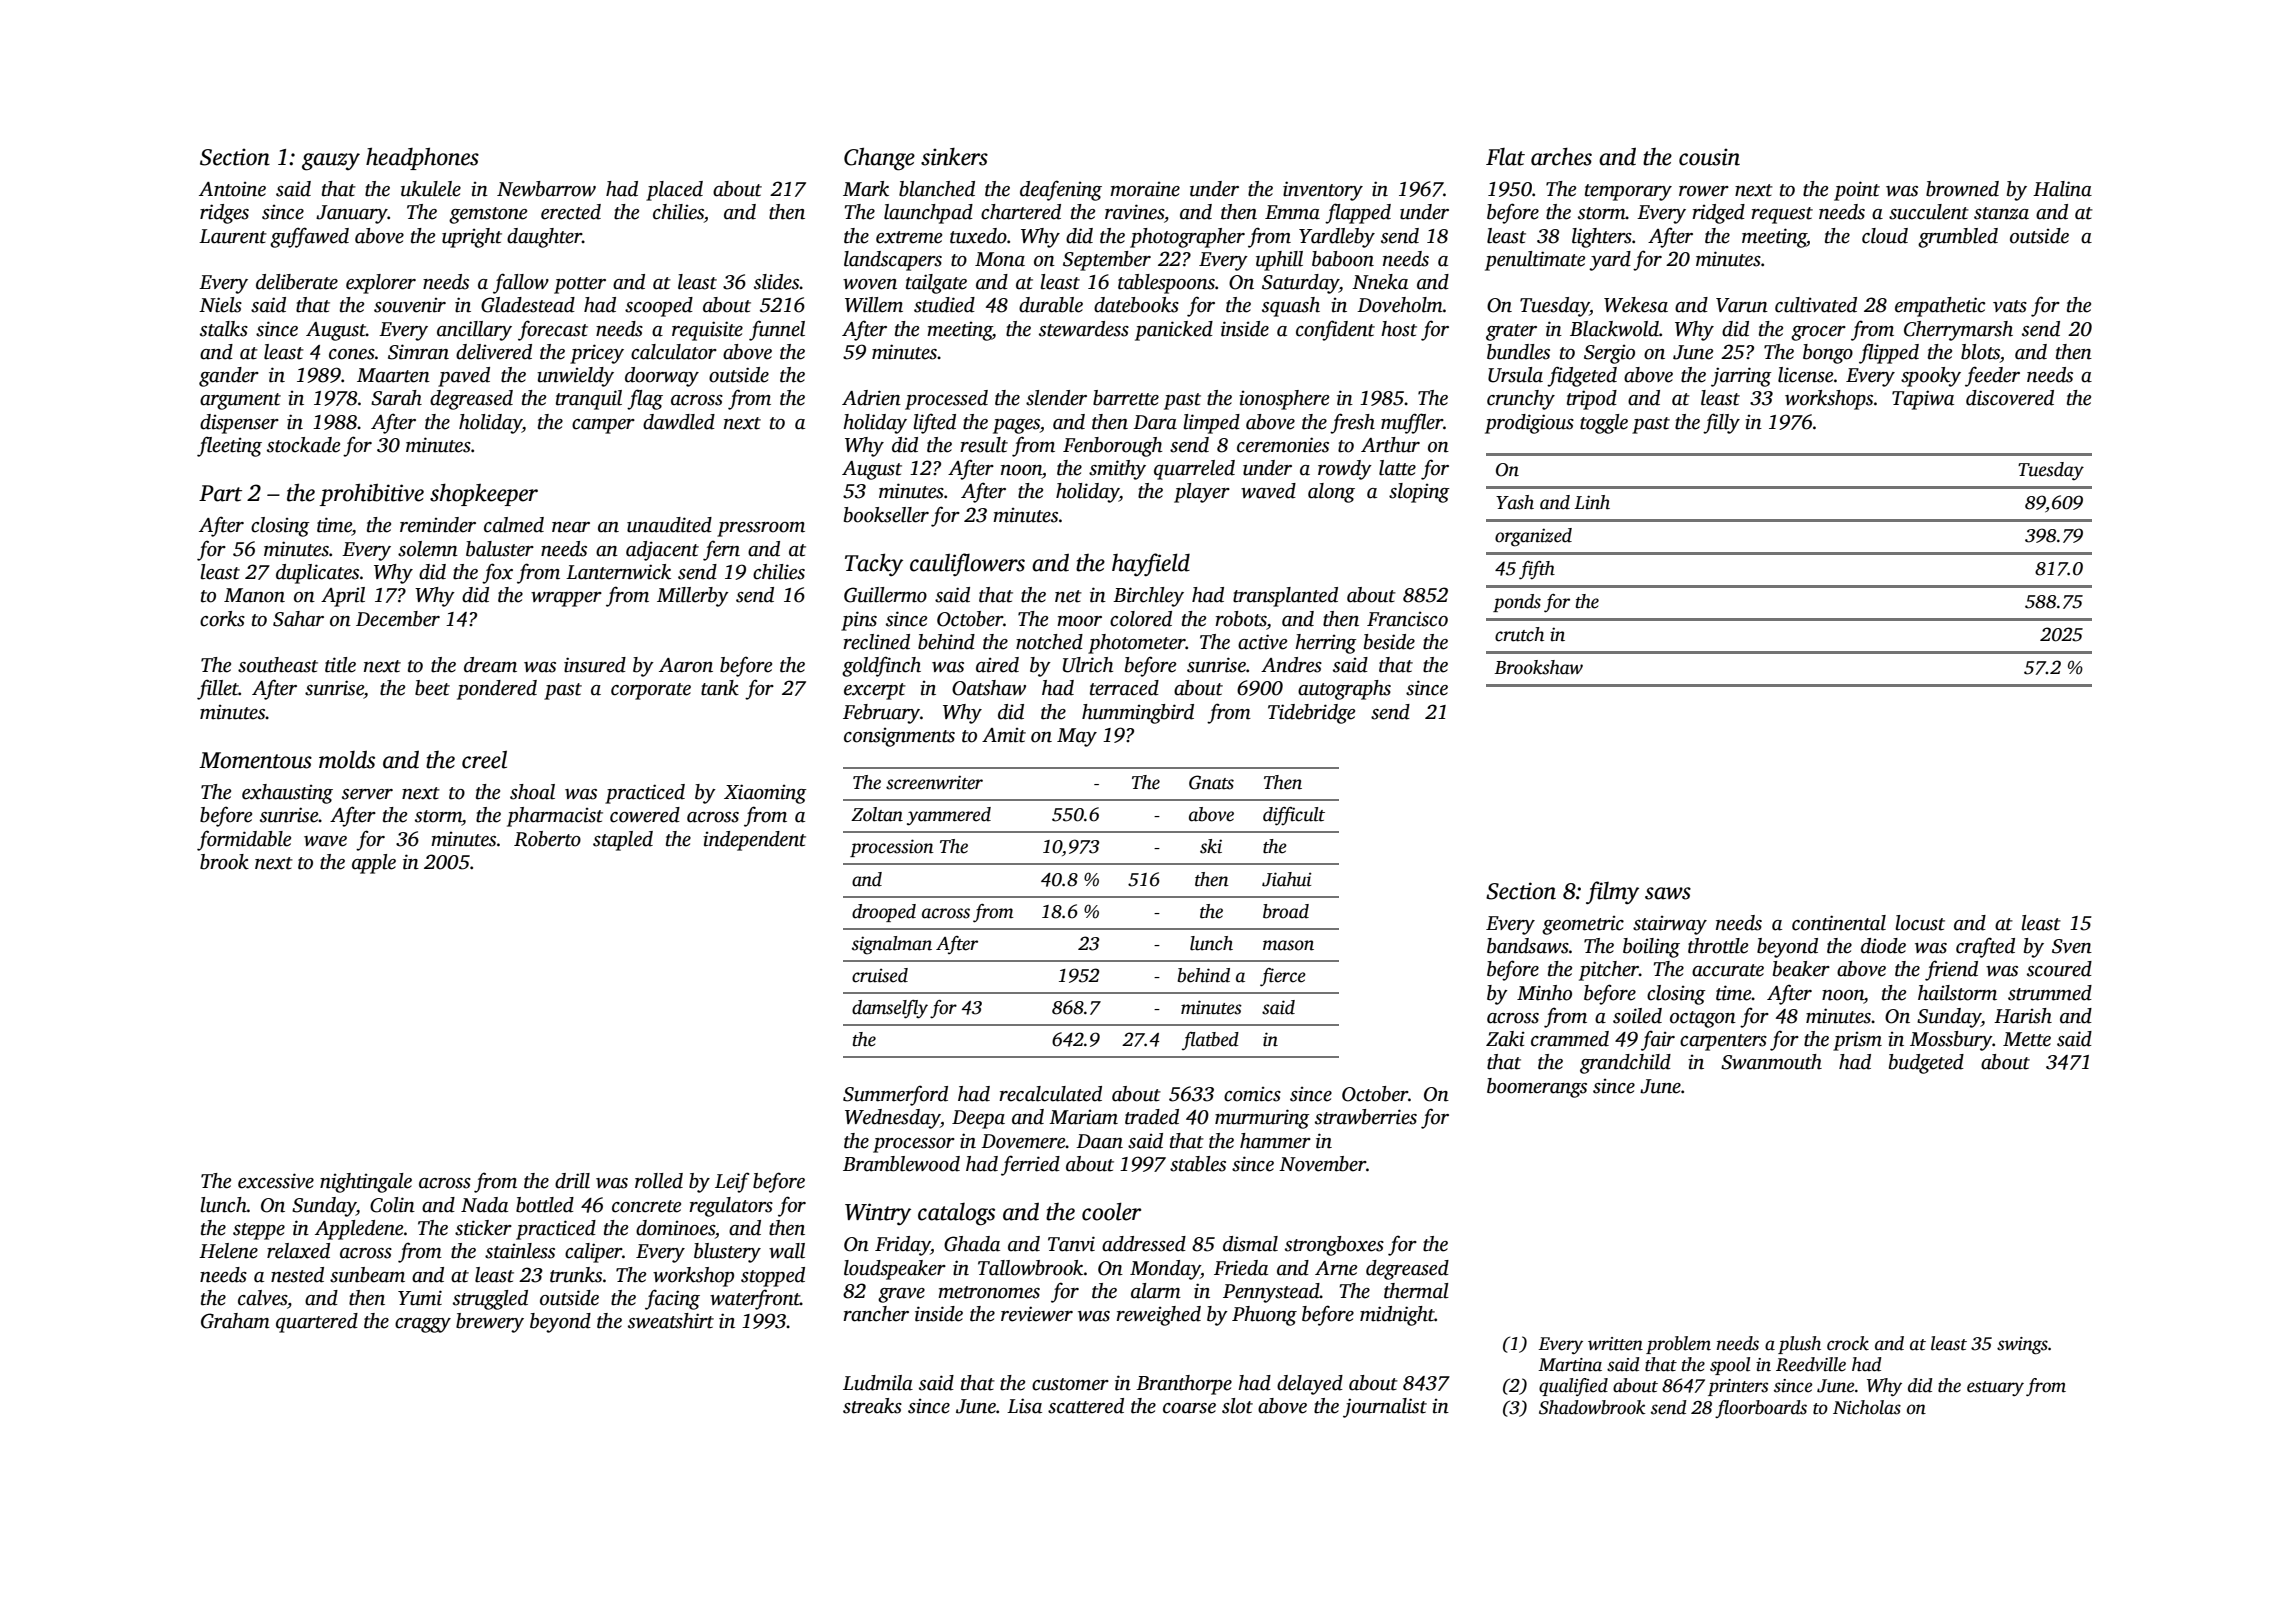 This image has height=1620, width=2292. I want to click on locust, so click(1920, 923).
